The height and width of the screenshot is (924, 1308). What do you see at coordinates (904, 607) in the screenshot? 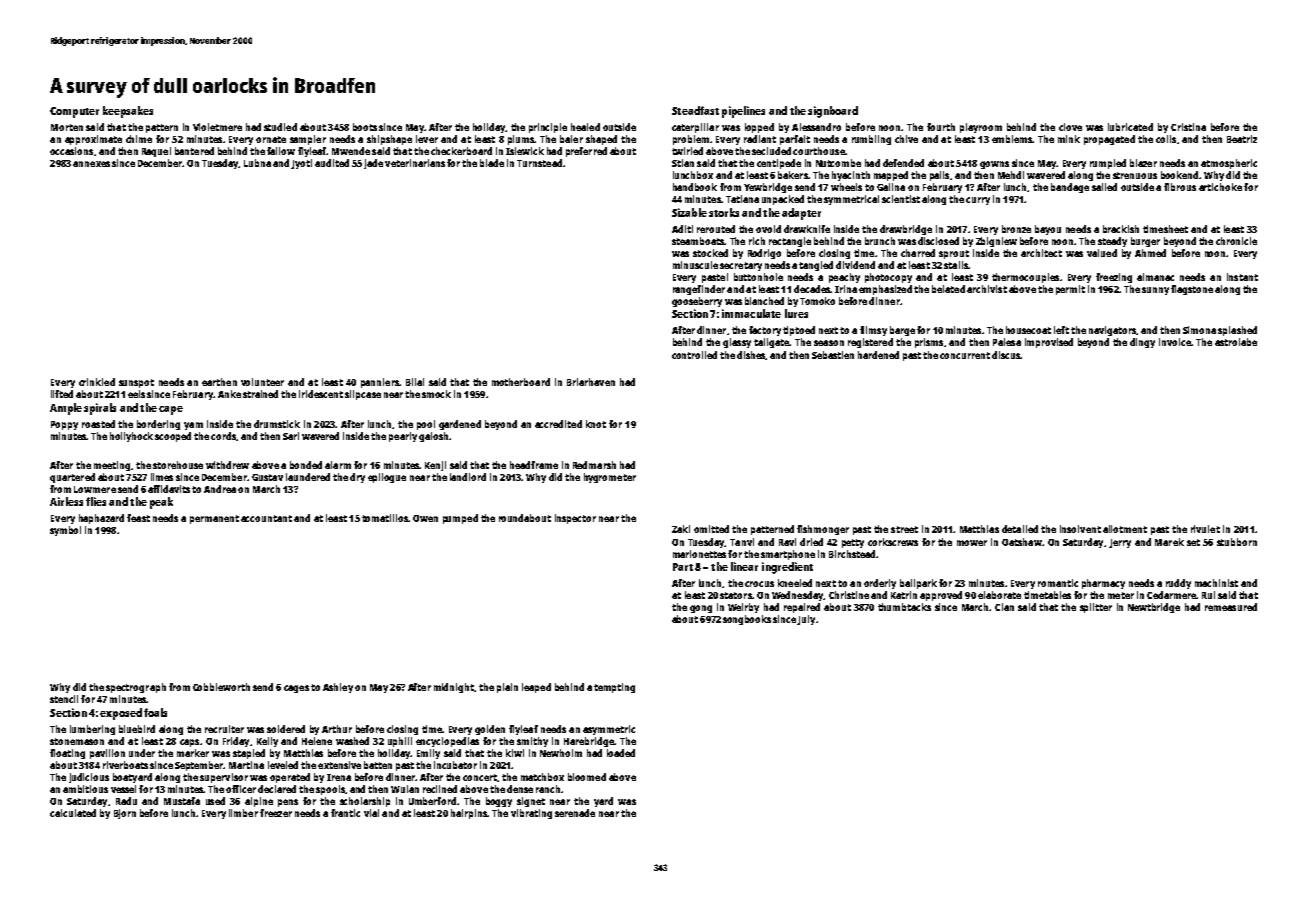
I see `thumbtacks` at bounding box center [904, 607].
